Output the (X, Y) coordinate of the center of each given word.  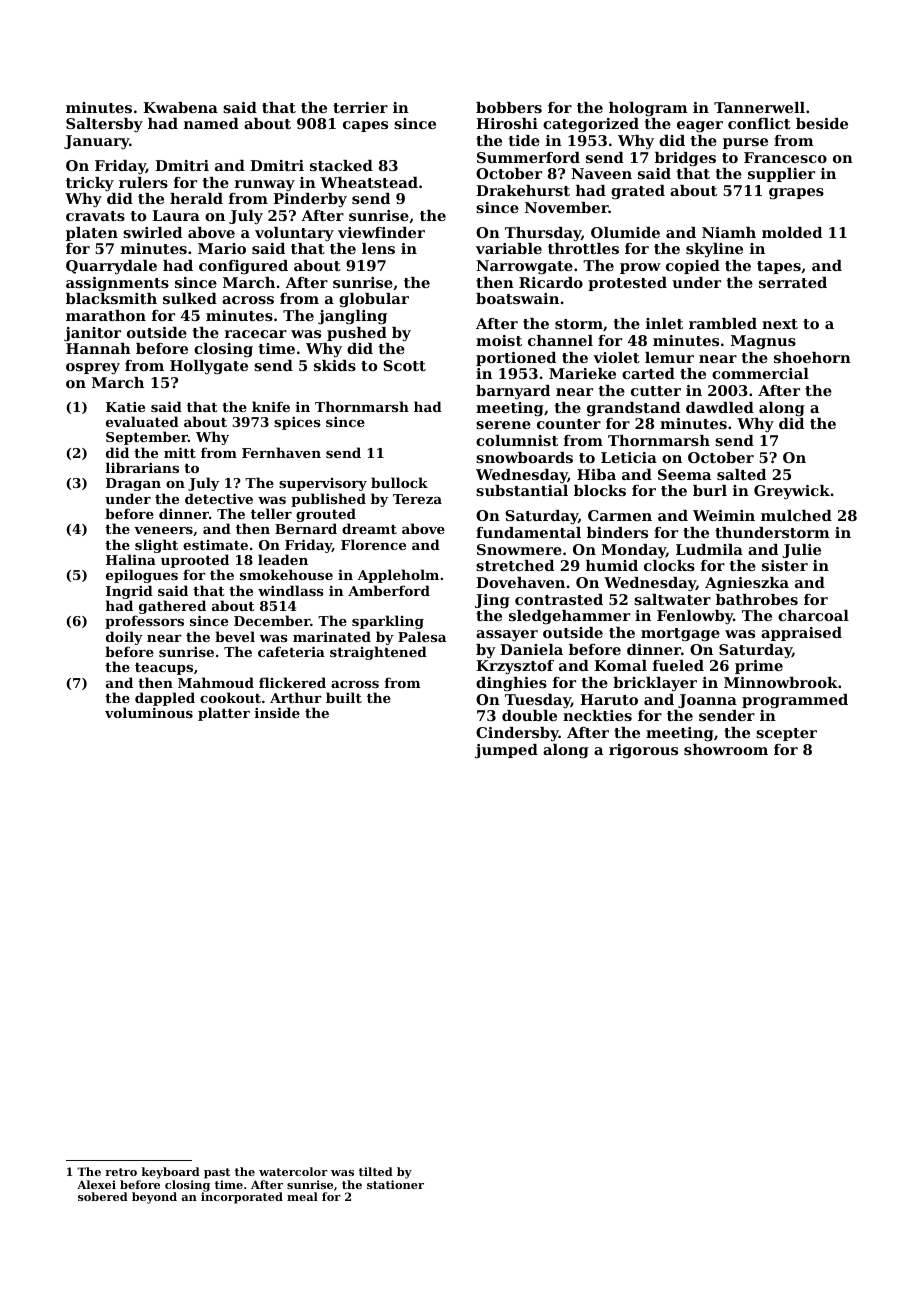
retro (121, 1172)
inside (277, 712)
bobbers (509, 107)
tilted (376, 1171)
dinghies (511, 684)
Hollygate (209, 367)
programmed (795, 701)
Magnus (763, 342)
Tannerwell (759, 107)
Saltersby (104, 125)
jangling (352, 317)
